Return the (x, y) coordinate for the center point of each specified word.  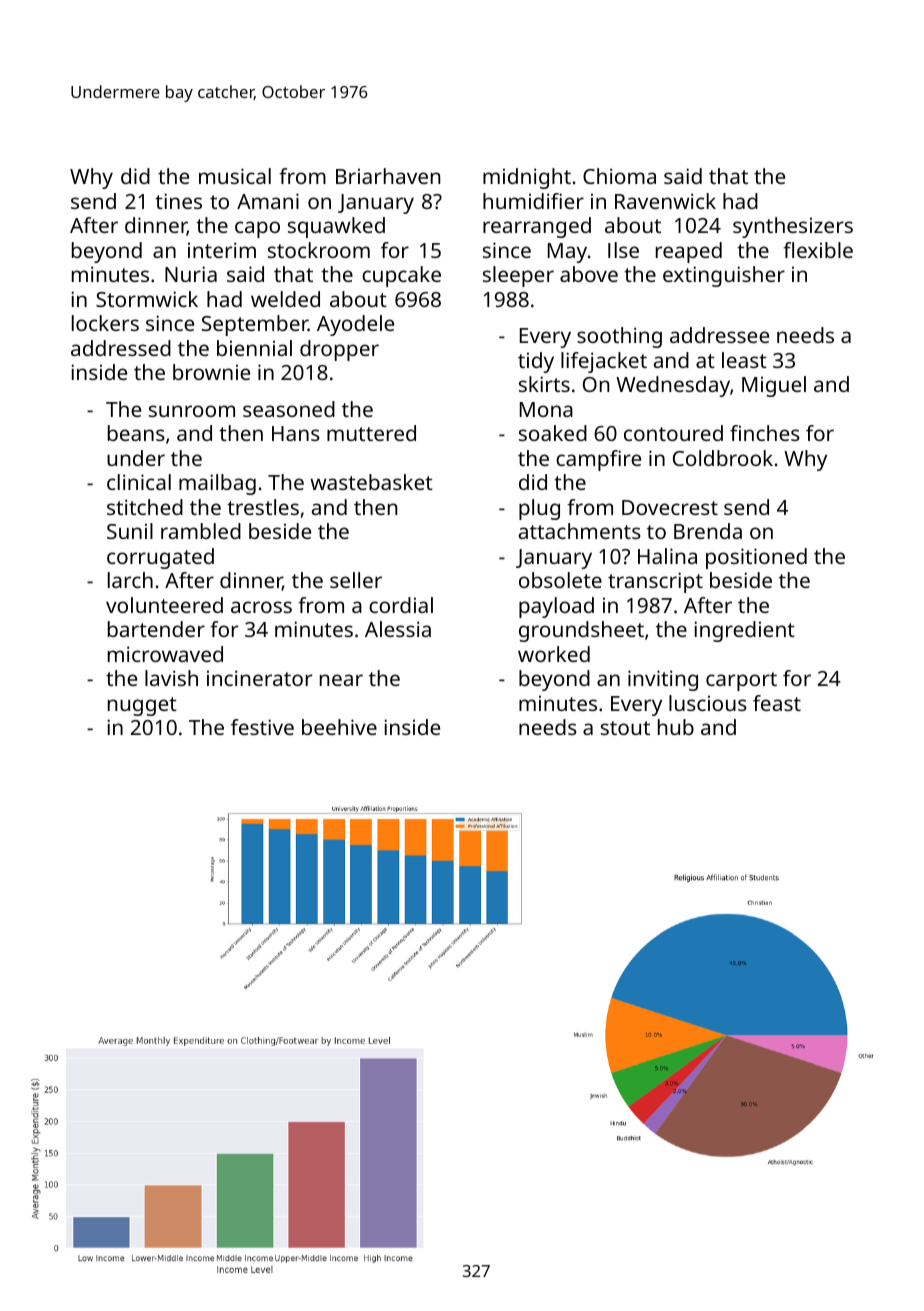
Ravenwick (665, 201)
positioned (756, 558)
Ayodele (355, 325)
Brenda (708, 531)
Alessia (398, 629)
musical (235, 176)
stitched (145, 507)
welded (285, 299)
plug (539, 509)
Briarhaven (388, 176)
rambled (201, 531)
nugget (142, 706)
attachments (580, 531)
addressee (719, 335)
